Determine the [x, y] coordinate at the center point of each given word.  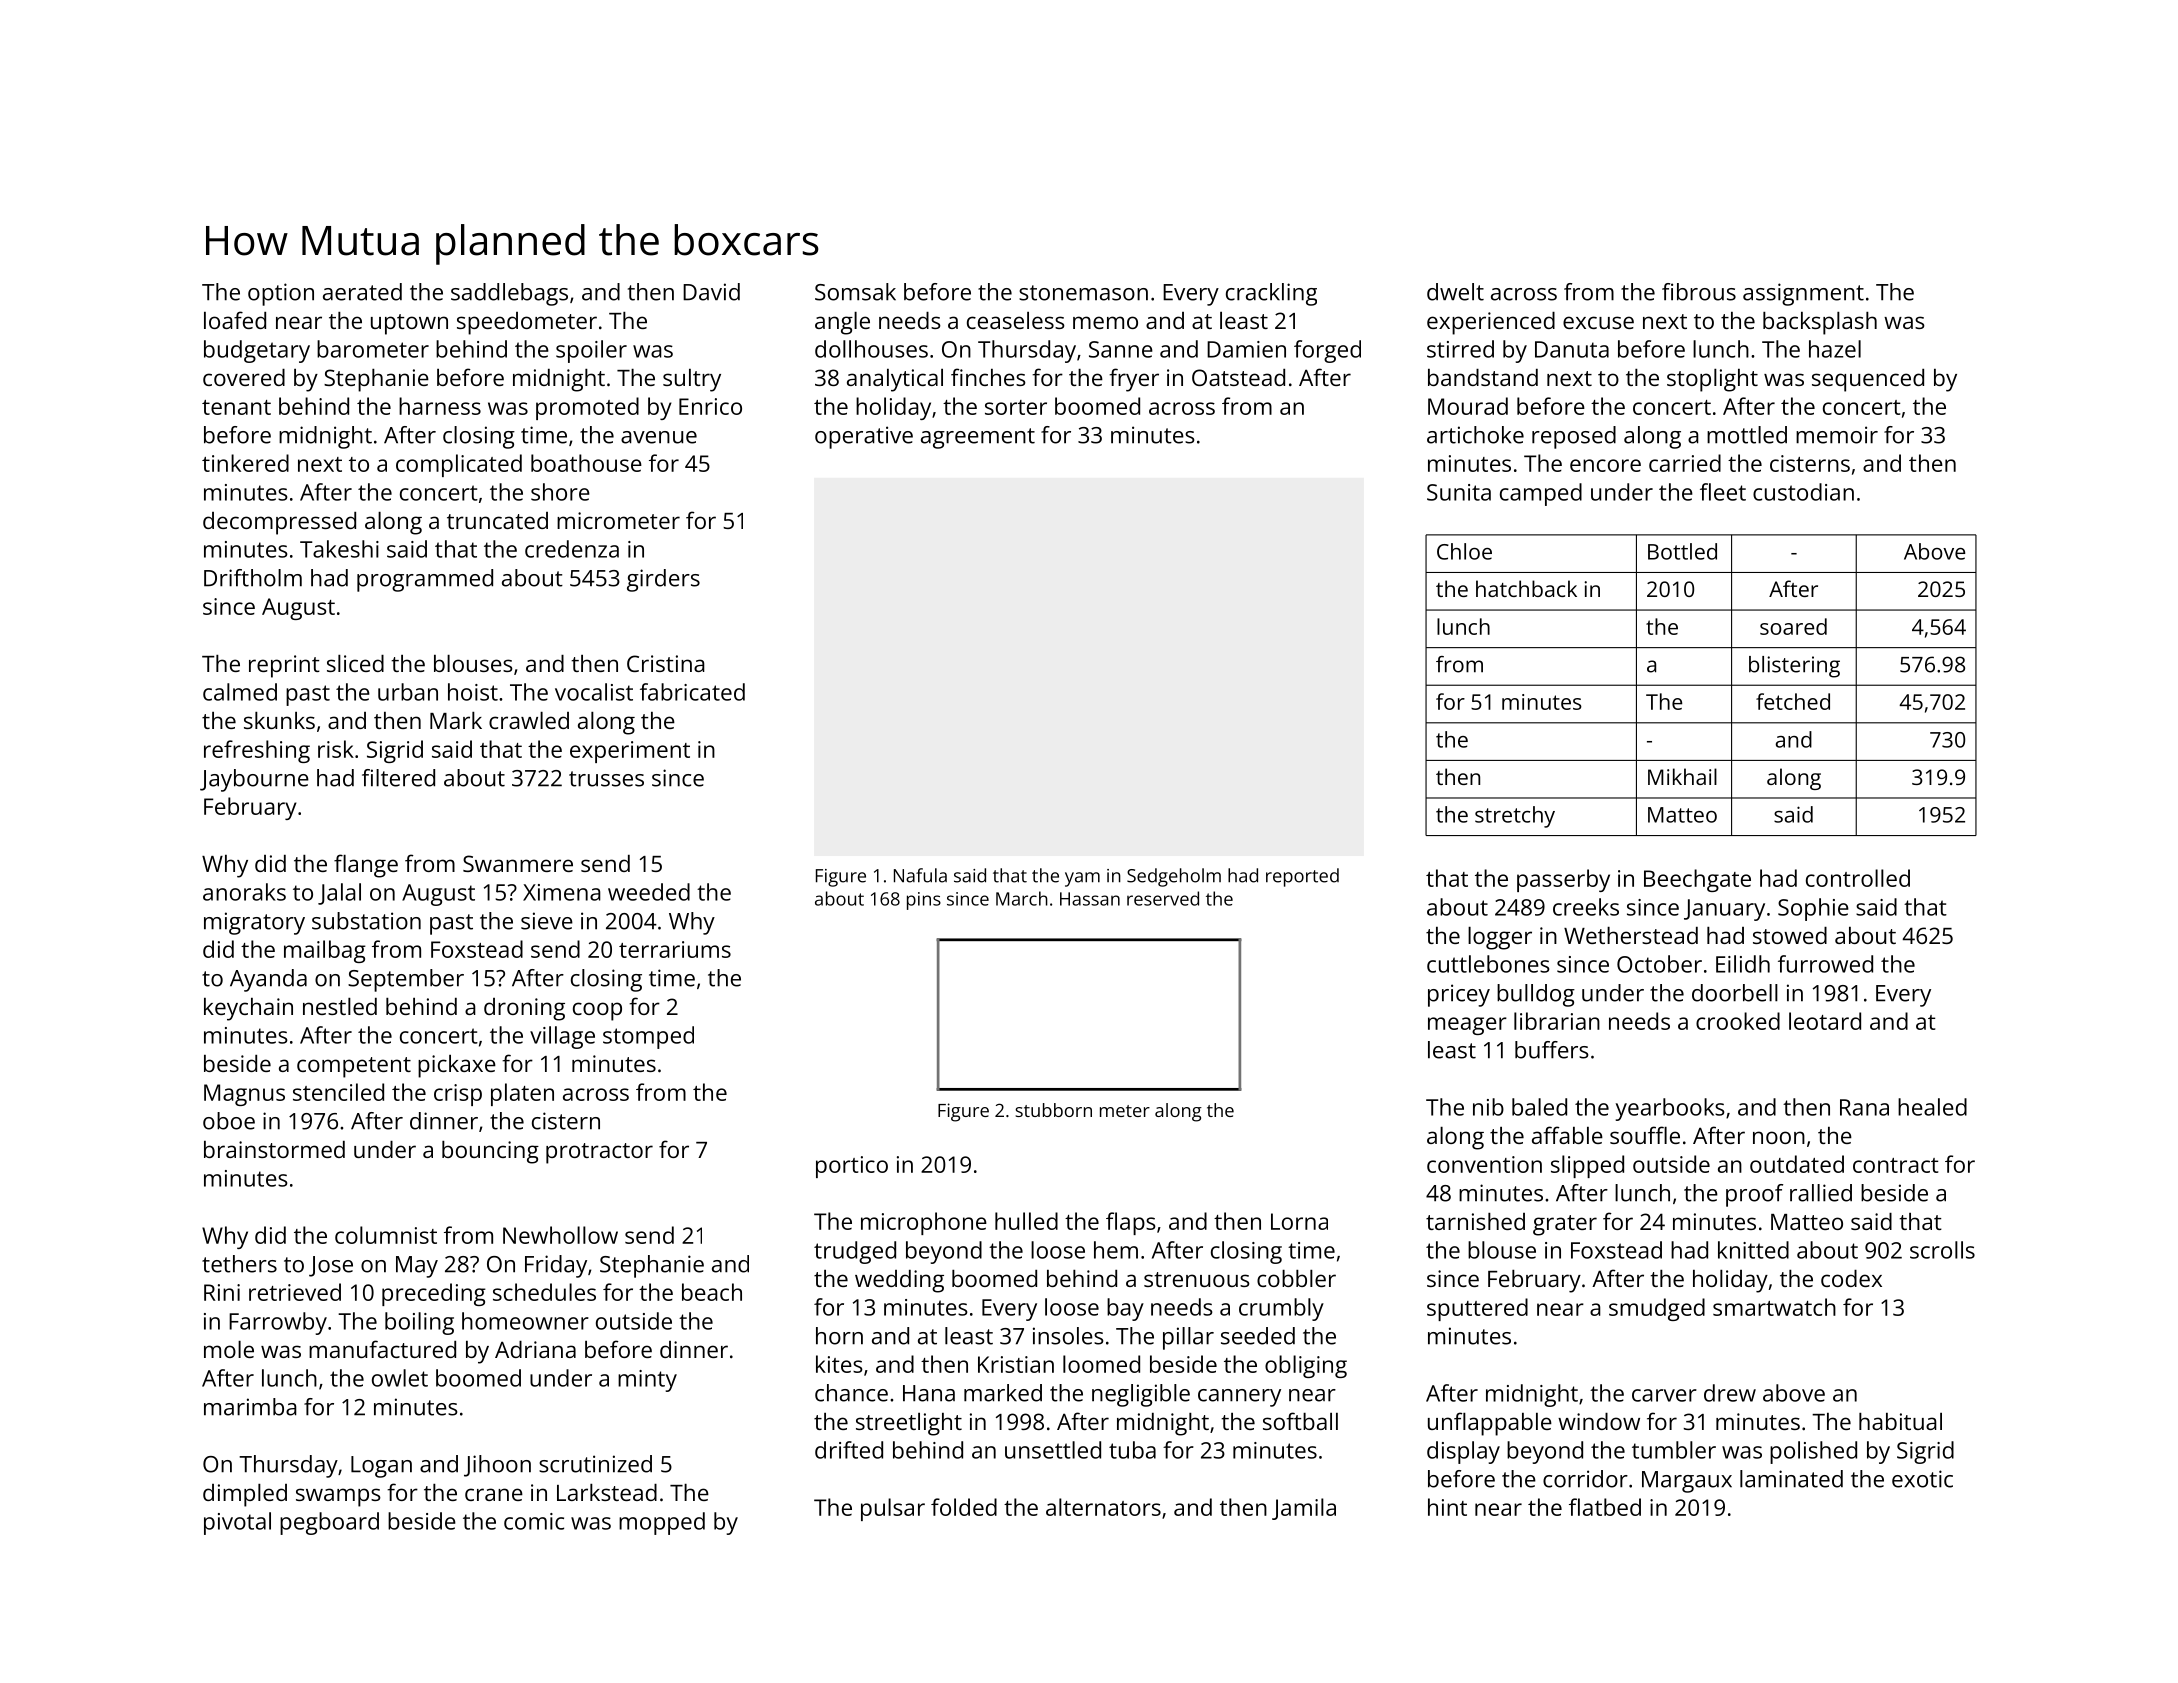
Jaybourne [254, 780]
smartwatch [1774, 1307]
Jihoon [497, 1466]
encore [1605, 465]
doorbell [1735, 993]
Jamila [1304, 1509]
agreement [978, 438]
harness [440, 406]
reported [1302, 877]
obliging [1306, 1366]
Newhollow [560, 1235]
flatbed [1605, 1507]
